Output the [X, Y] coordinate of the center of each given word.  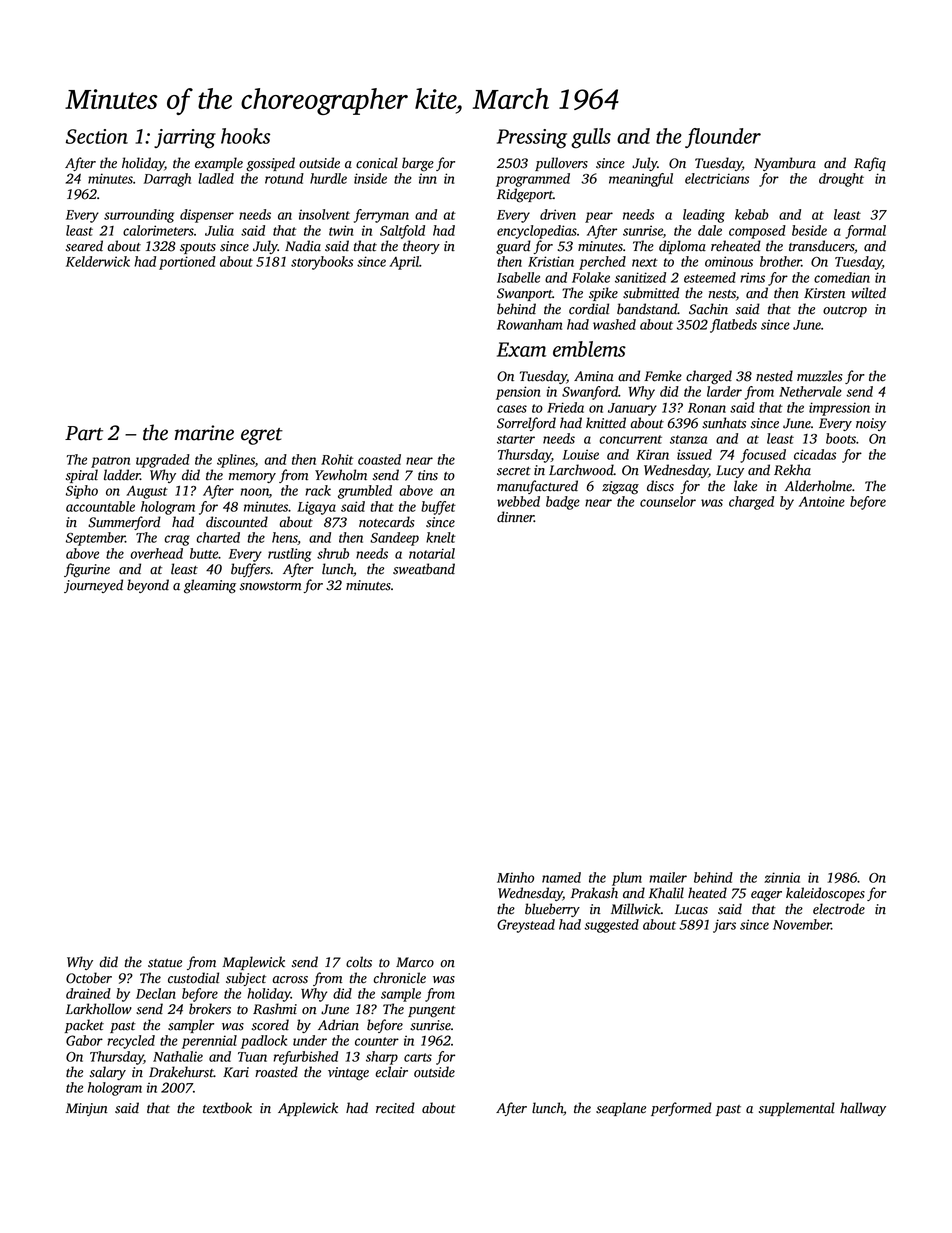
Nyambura [785, 164]
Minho [515, 877]
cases [512, 409]
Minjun [87, 1109]
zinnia [782, 877]
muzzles [820, 376]
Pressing [532, 139]
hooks [245, 136]
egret [262, 436]
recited [395, 1108]
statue [165, 963]
